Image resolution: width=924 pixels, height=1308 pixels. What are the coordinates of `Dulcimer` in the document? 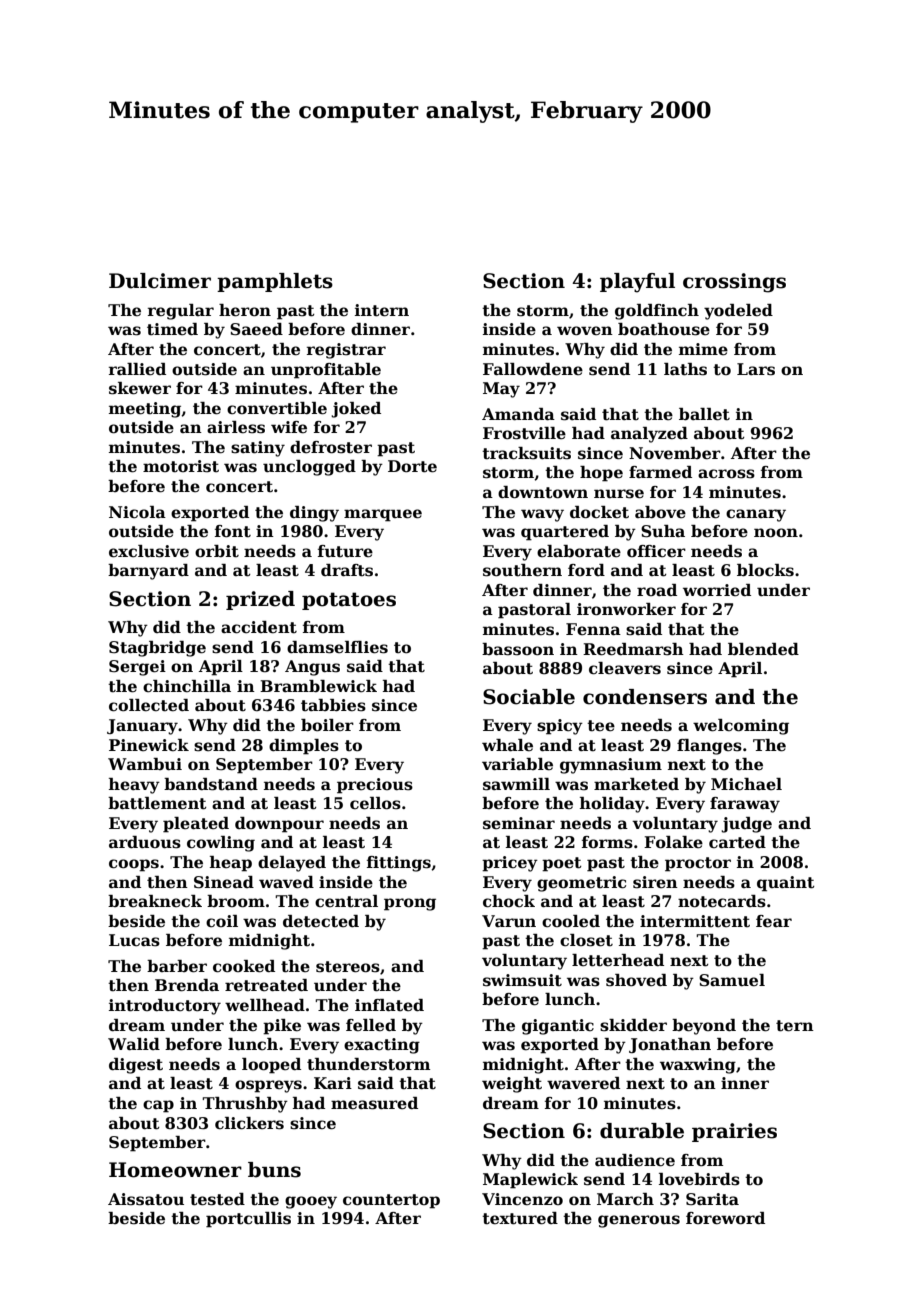 It's located at (160, 281).
